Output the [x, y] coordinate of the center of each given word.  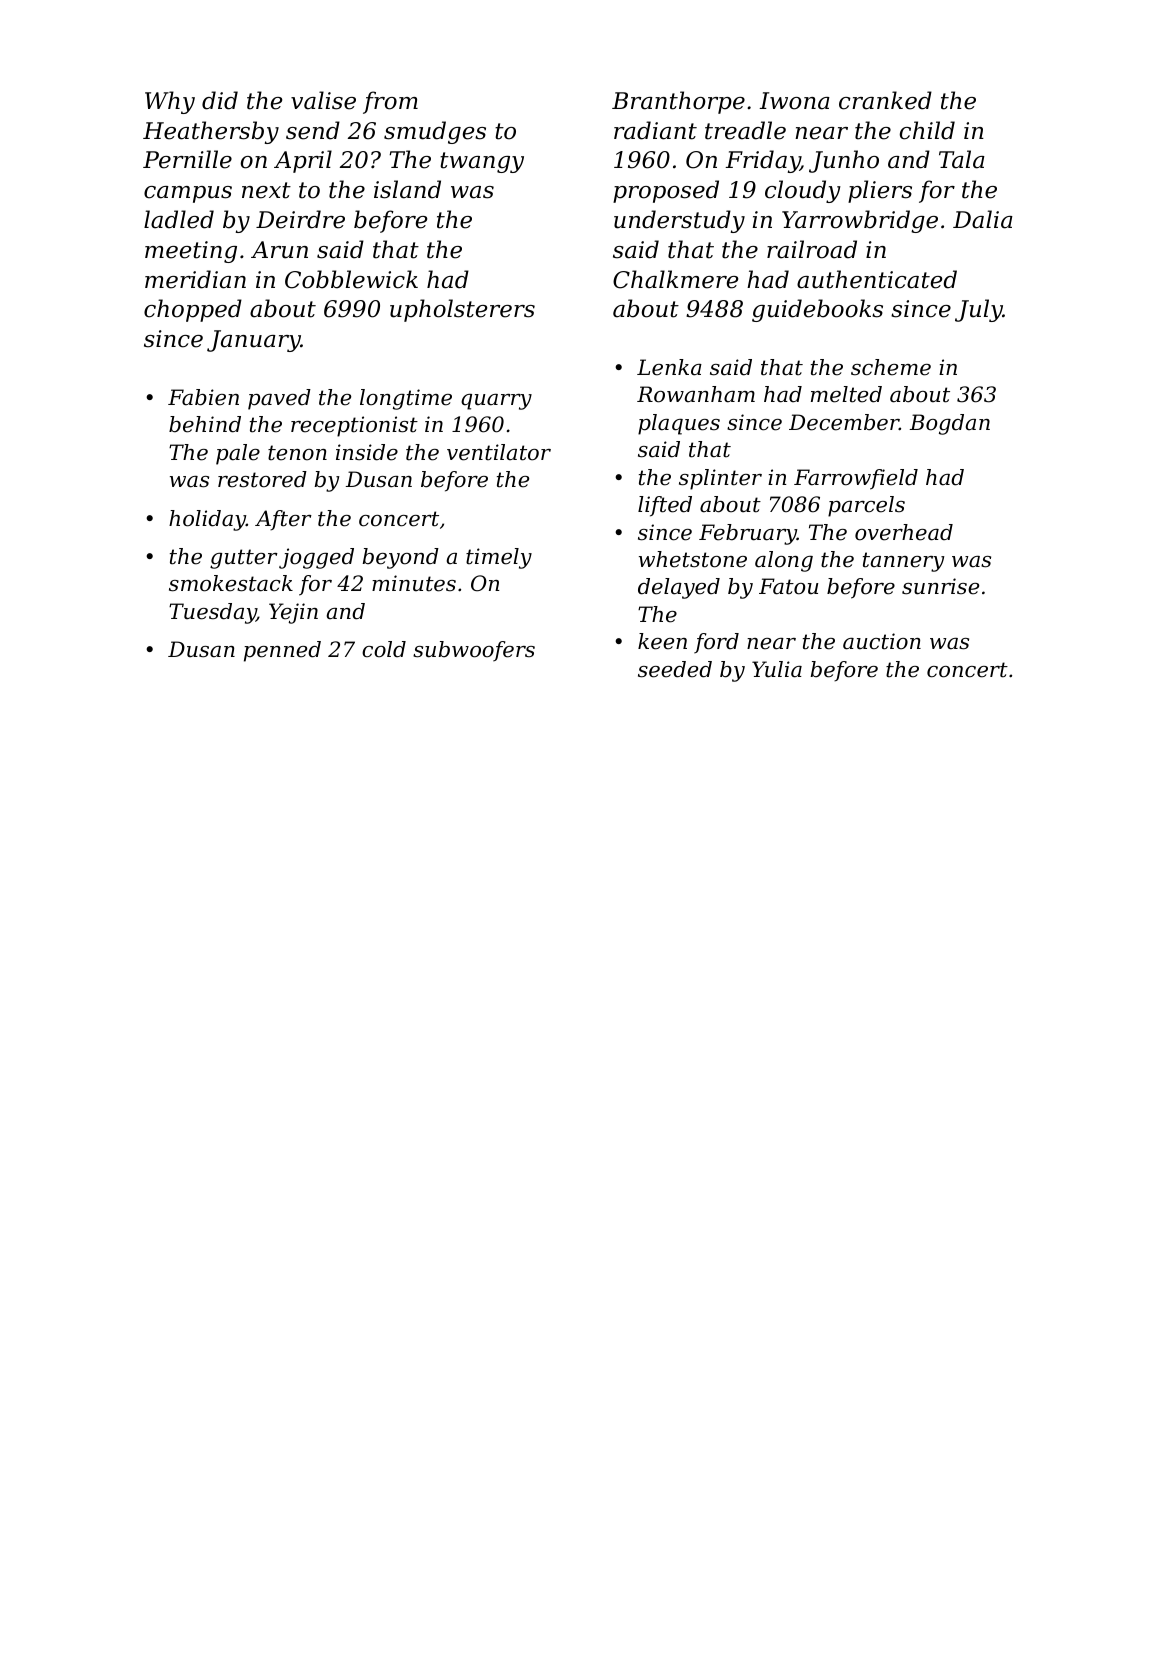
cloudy [803, 191]
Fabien [203, 397]
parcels [866, 506]
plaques [679, 424]
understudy [679, 221]
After [283, 520]
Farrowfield [856, 479]
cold [384, 649]
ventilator [499, 452]
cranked [885, 100]
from [390, 102]
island [407, 189]
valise [323, 100]
